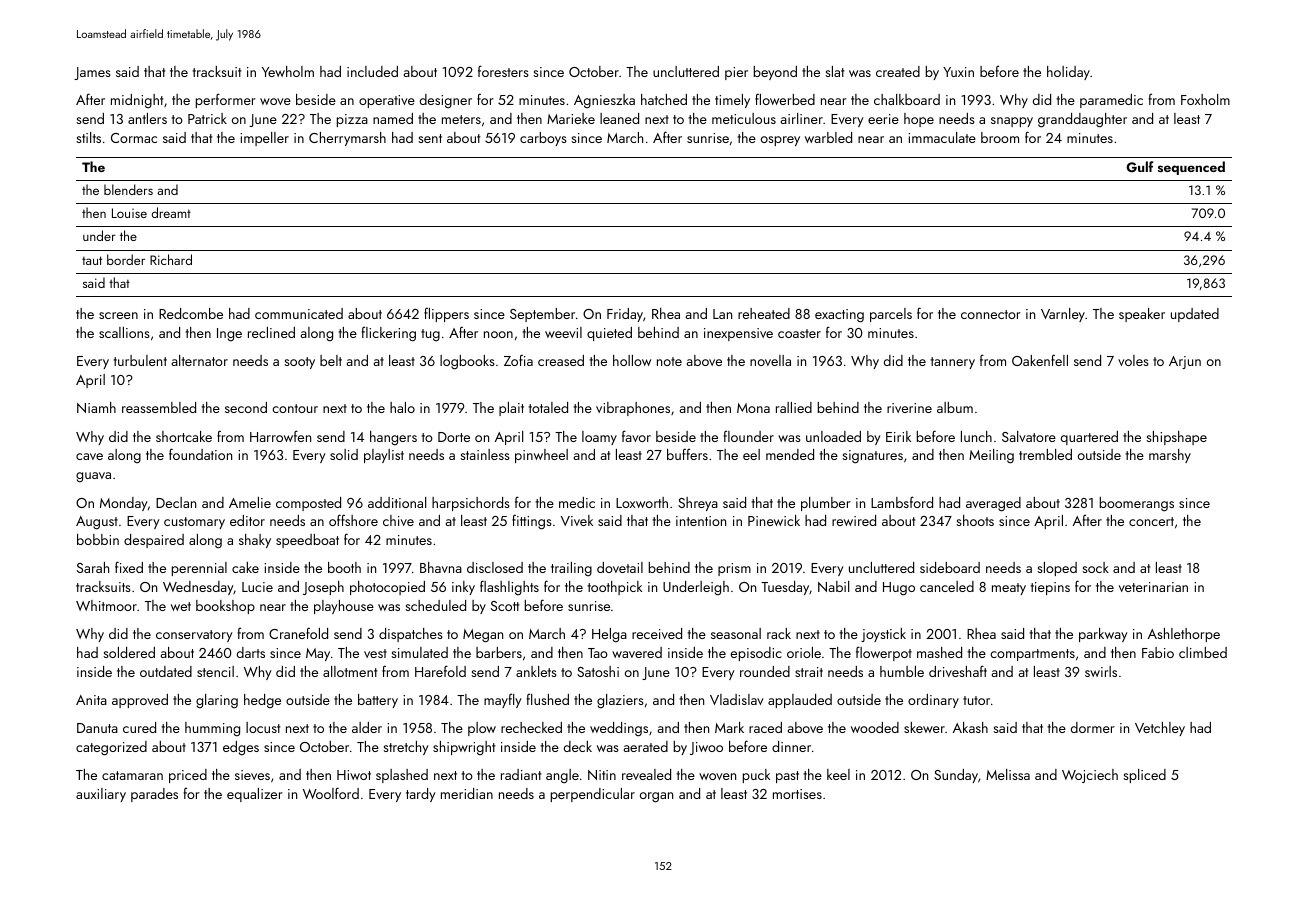  I want to click on Yewholm, so click(288, 71).
